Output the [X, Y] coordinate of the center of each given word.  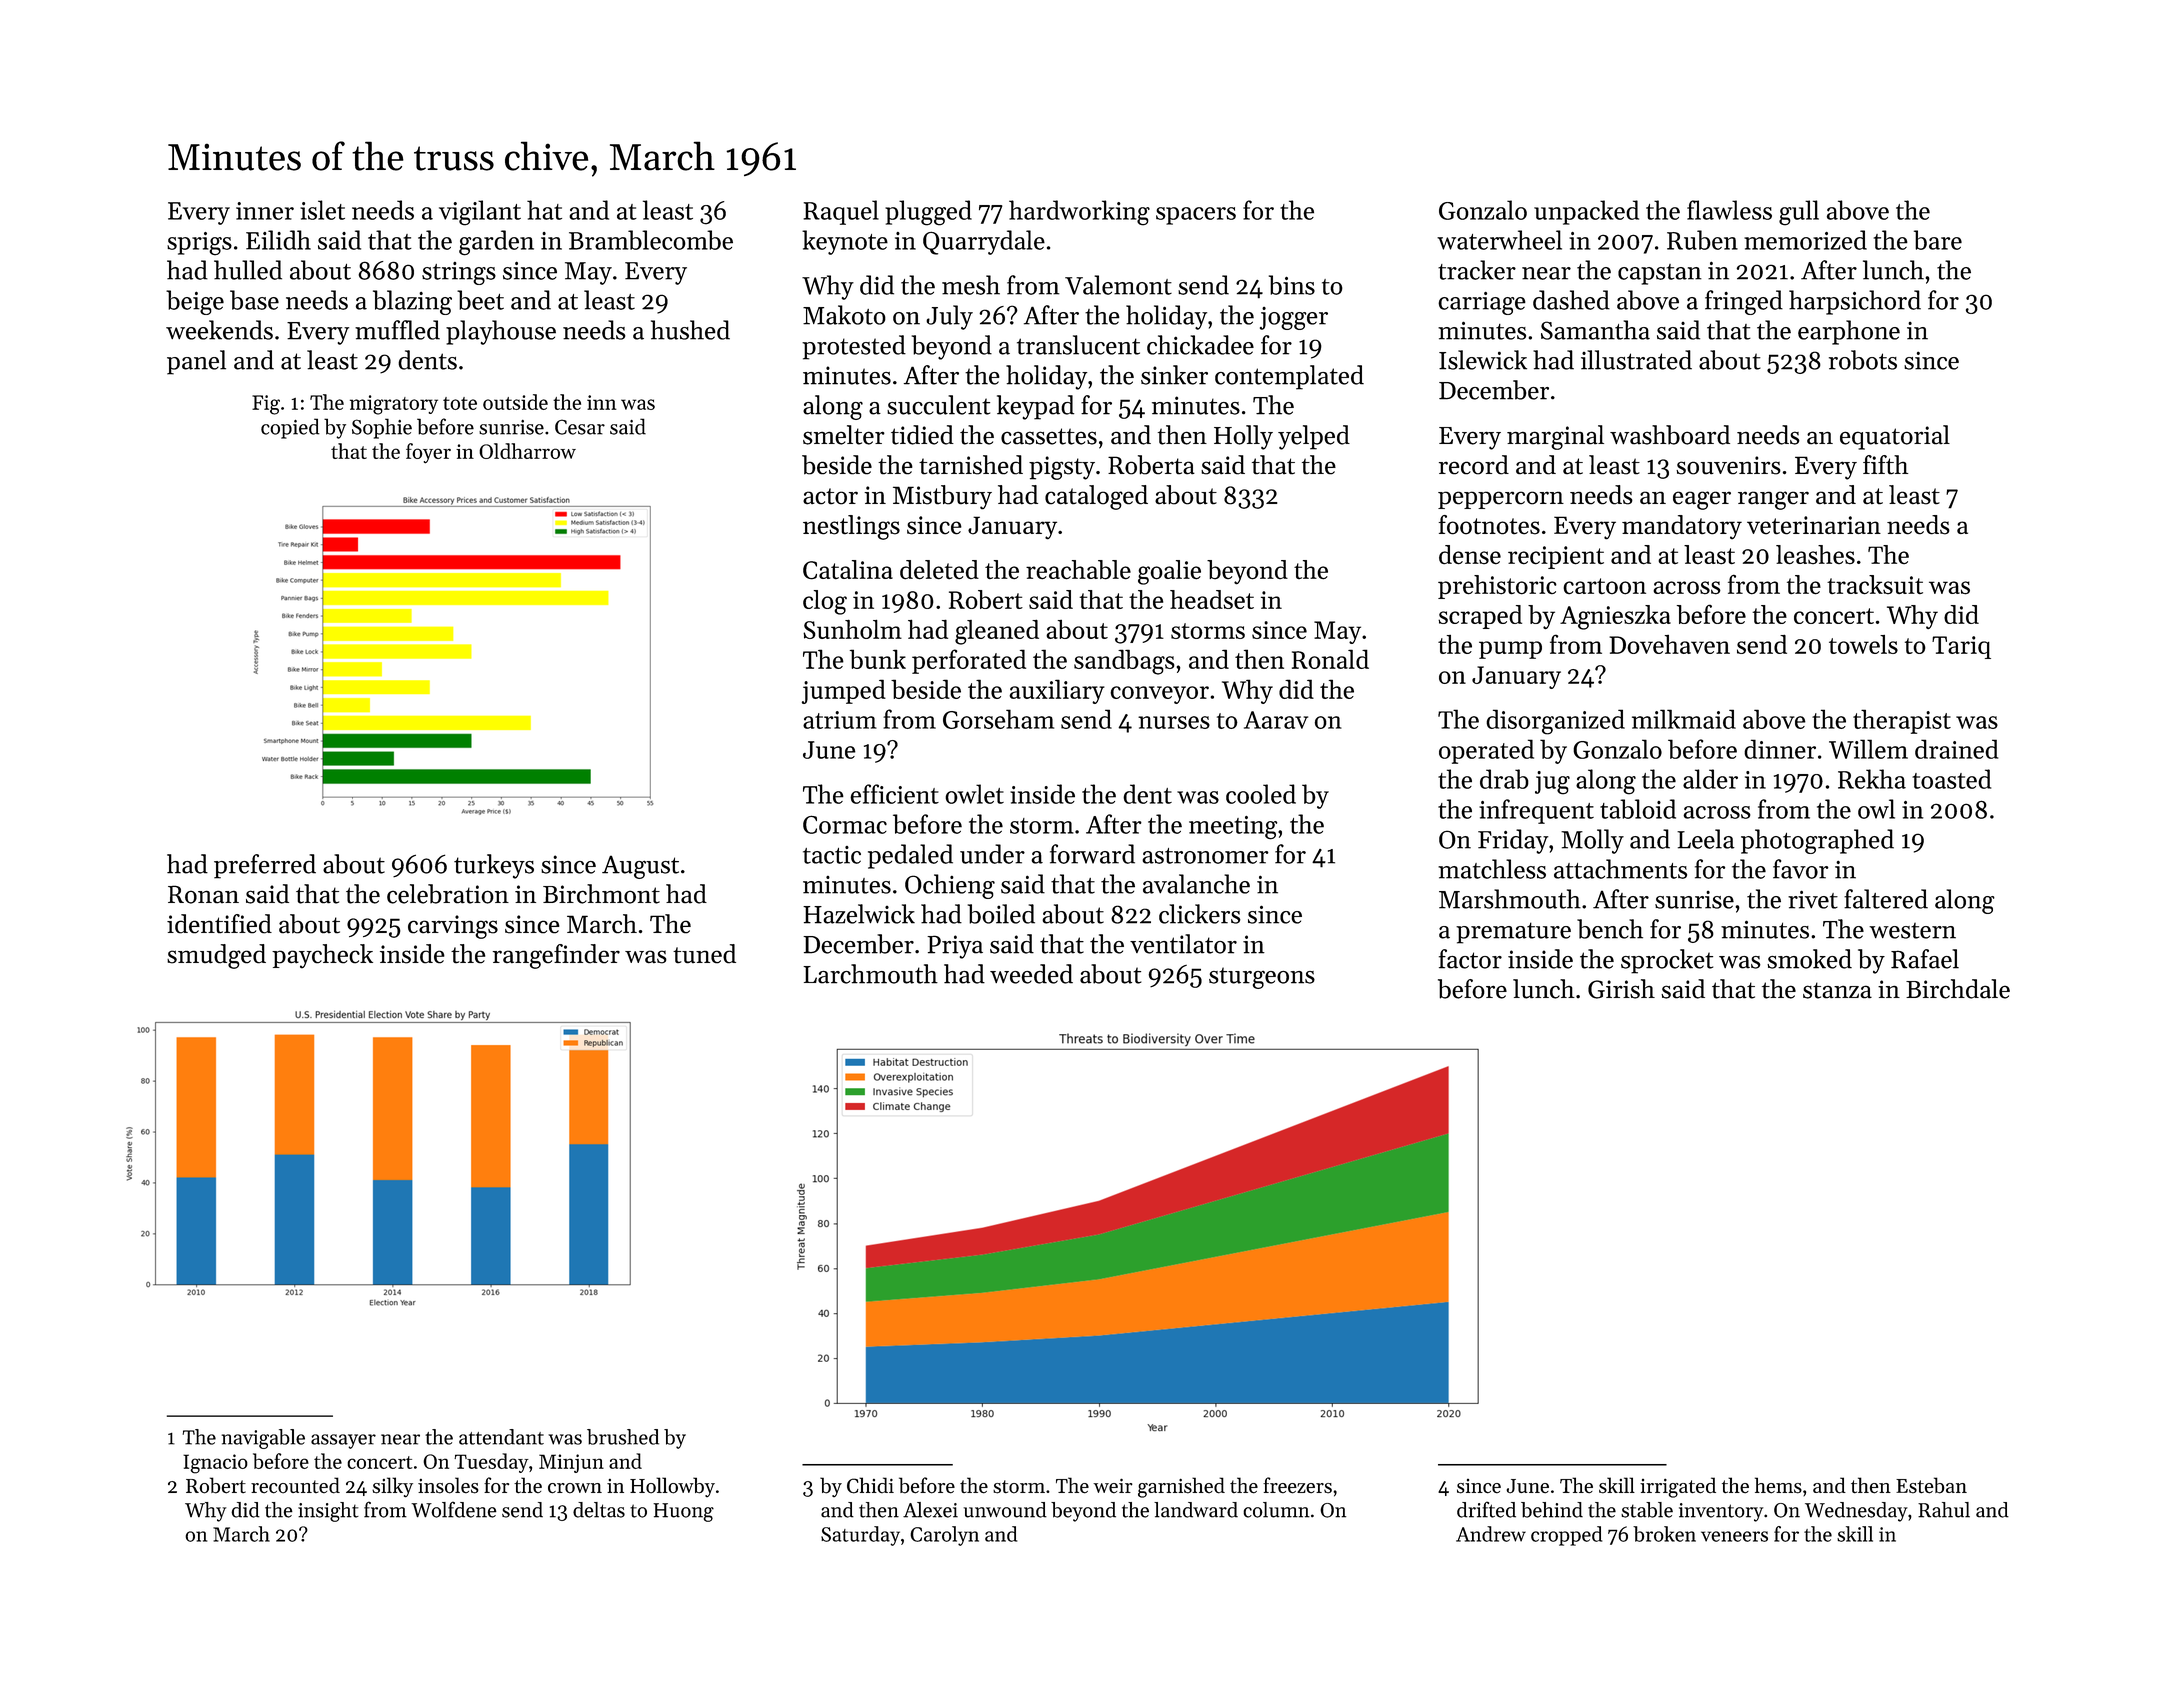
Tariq [1961, 647]
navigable [263, 1439]
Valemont [1118, 285]
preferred [265, 866]
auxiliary [1057, 691]
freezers [1297, 1485]
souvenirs [1728, 465]
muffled [397, 330]
